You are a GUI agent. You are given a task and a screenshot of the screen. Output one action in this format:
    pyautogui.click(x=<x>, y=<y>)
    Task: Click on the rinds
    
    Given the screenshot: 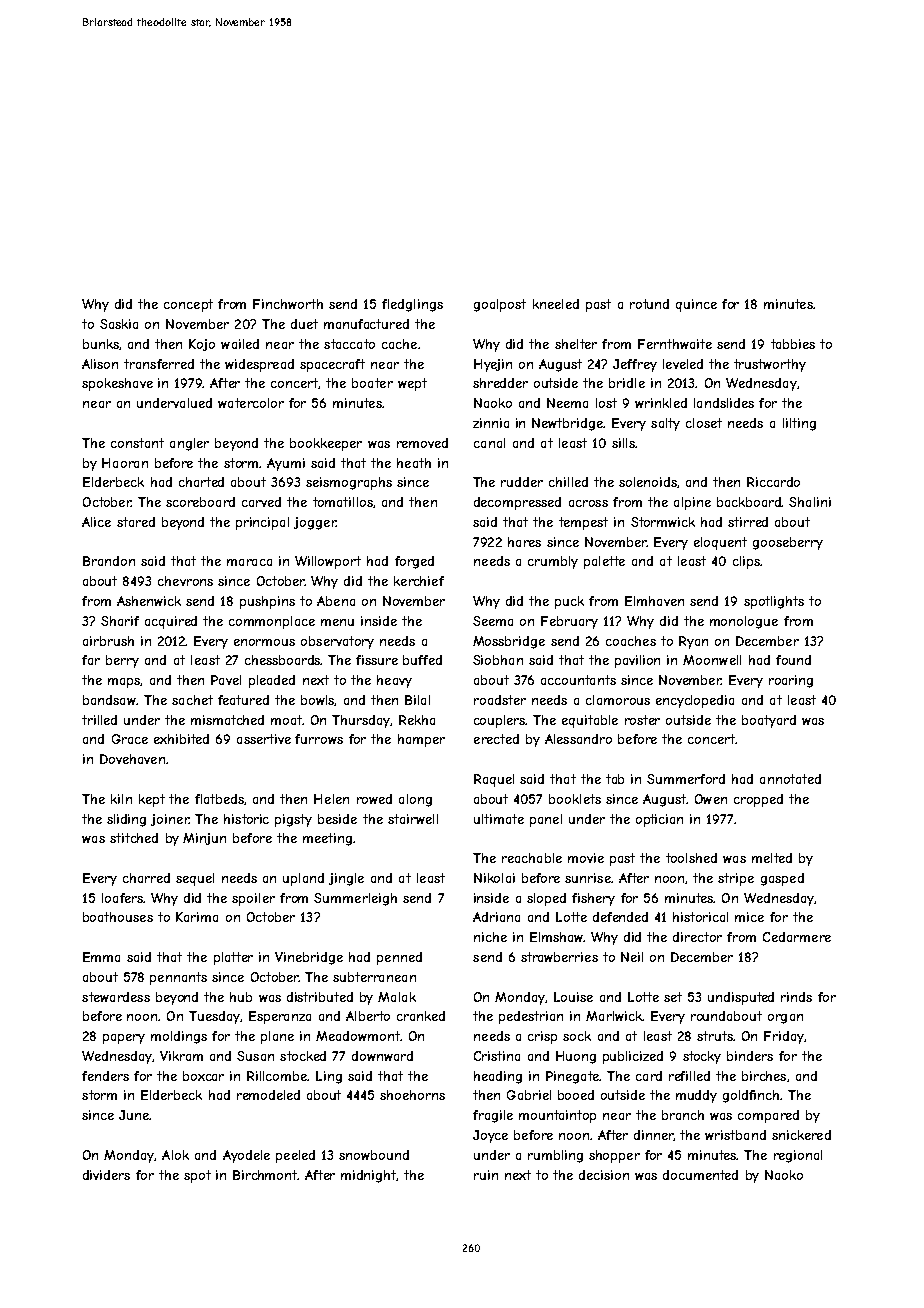 What is the action you would take?
    pyautogui.click(x=796, y=997)
